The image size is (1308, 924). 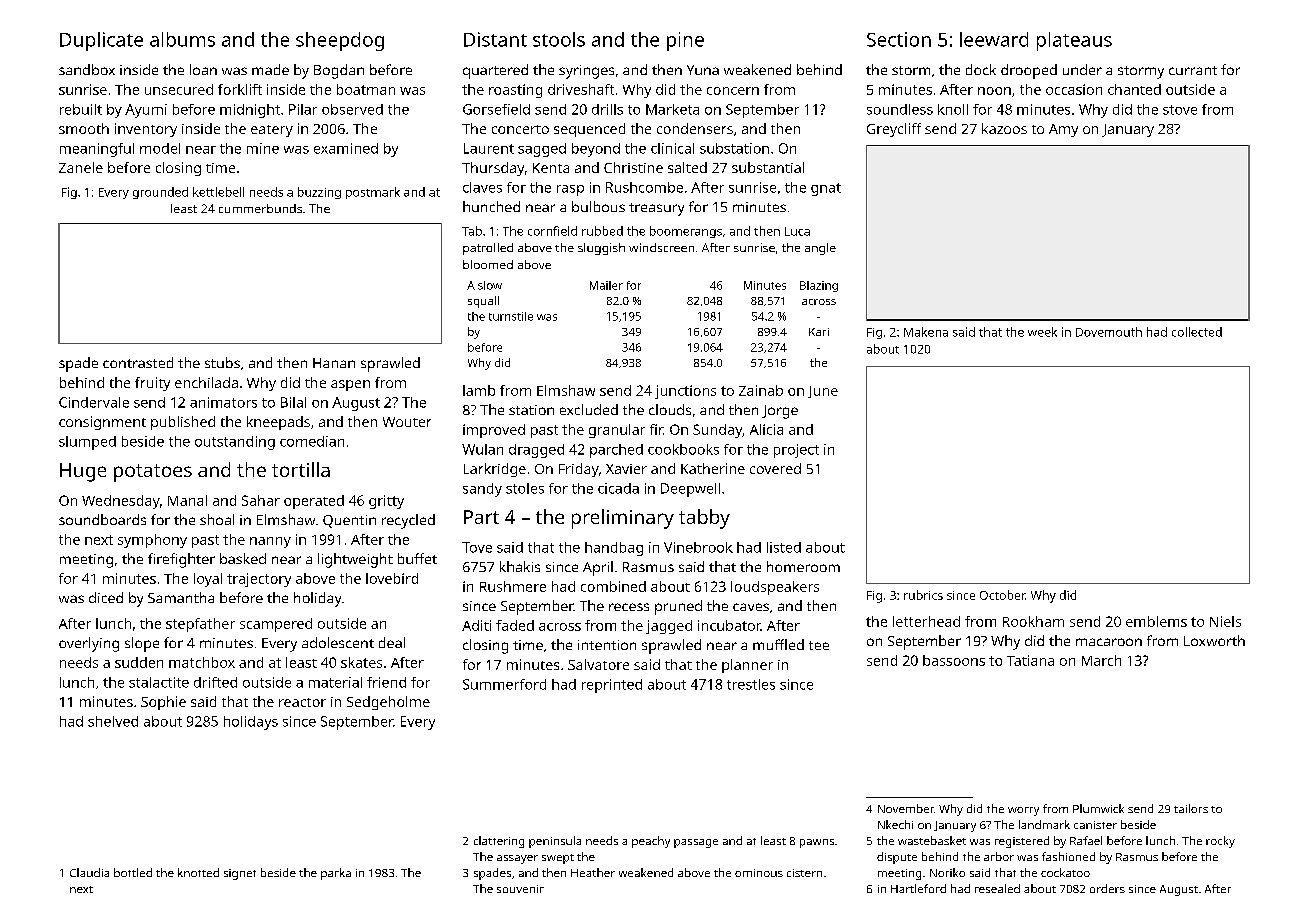 I want to click on April, so click(x=598, y=568).
